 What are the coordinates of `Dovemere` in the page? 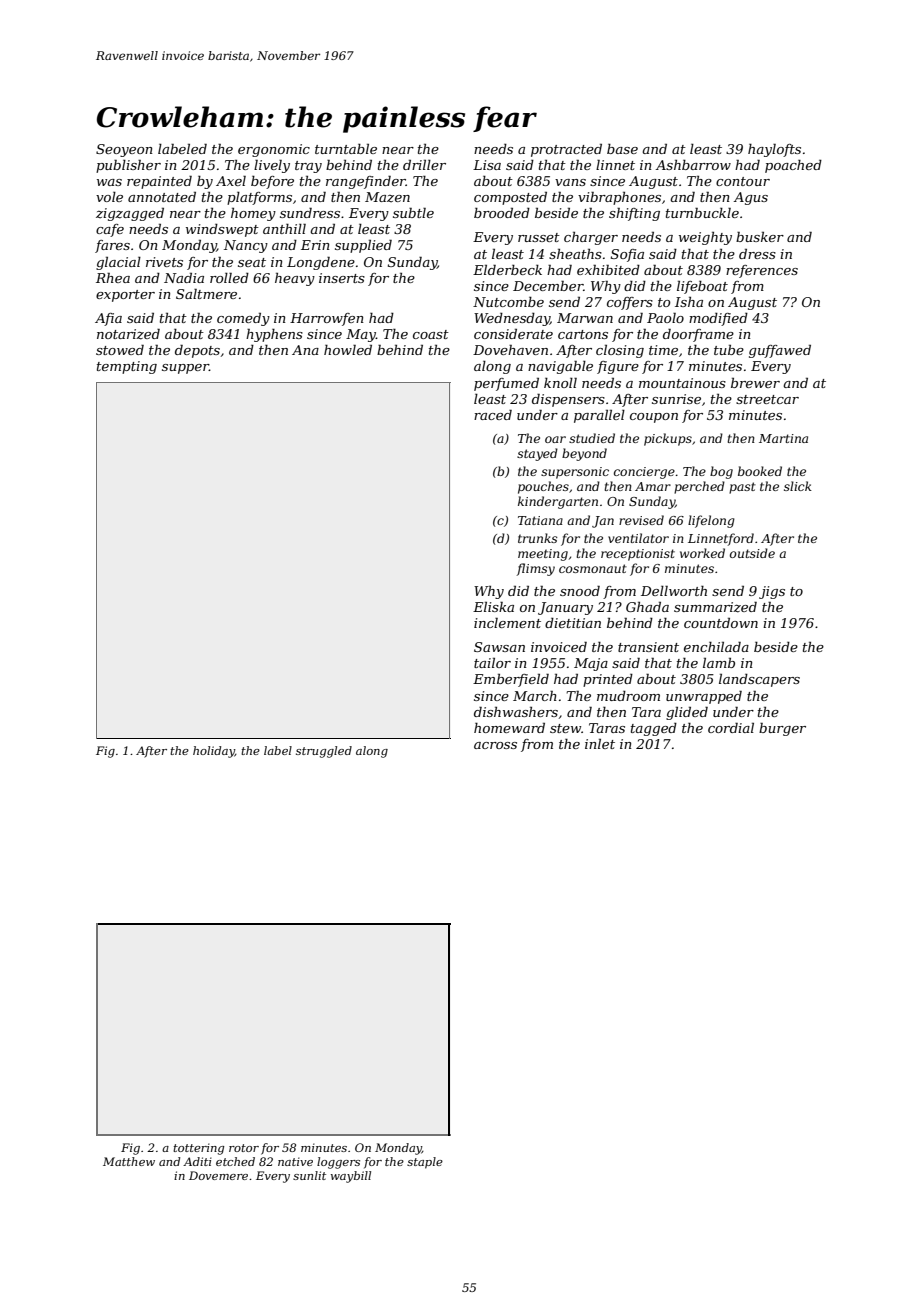 It's located at (218, 1175).
